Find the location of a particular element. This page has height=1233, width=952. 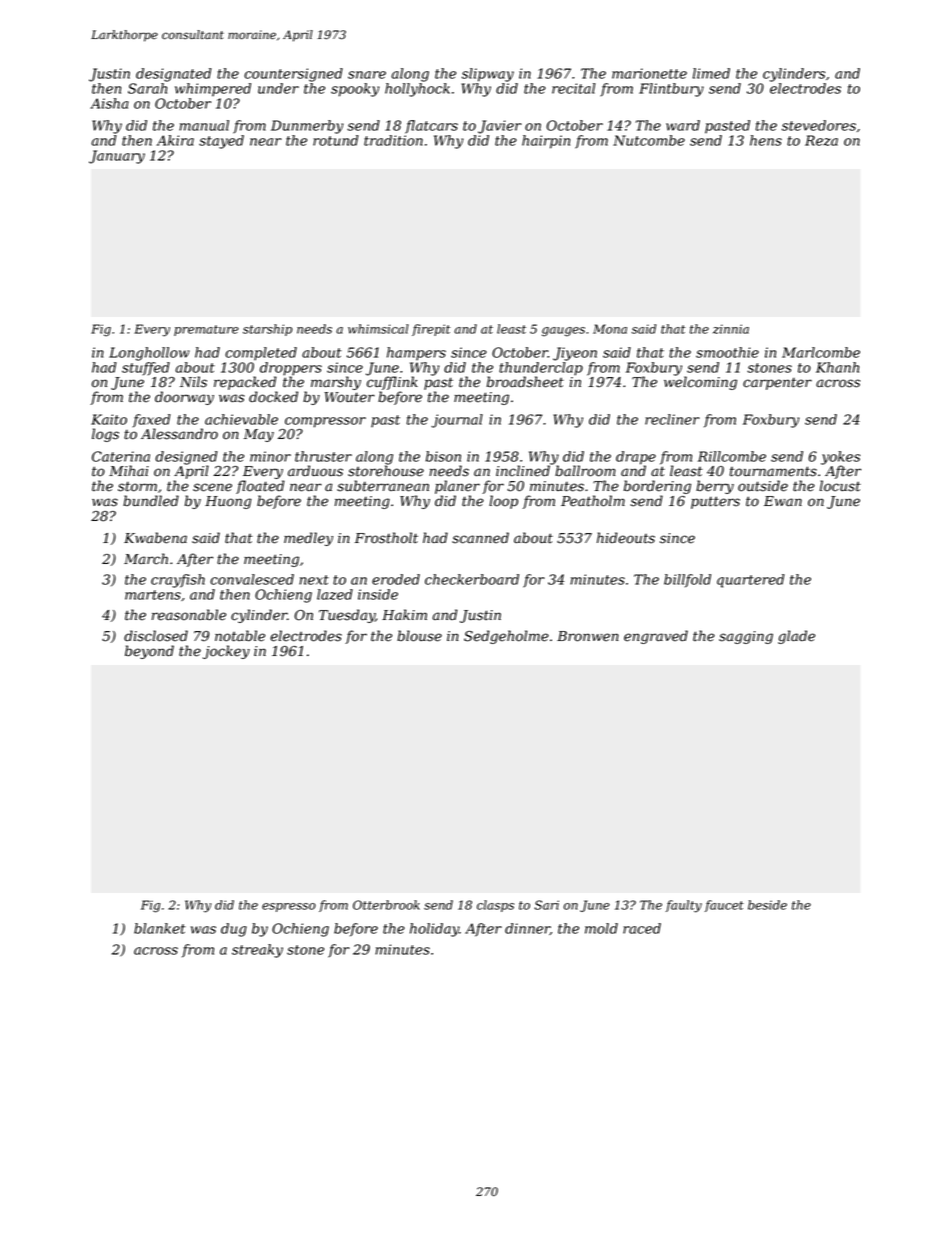

flatcars is located at coordinates (431, 127).
